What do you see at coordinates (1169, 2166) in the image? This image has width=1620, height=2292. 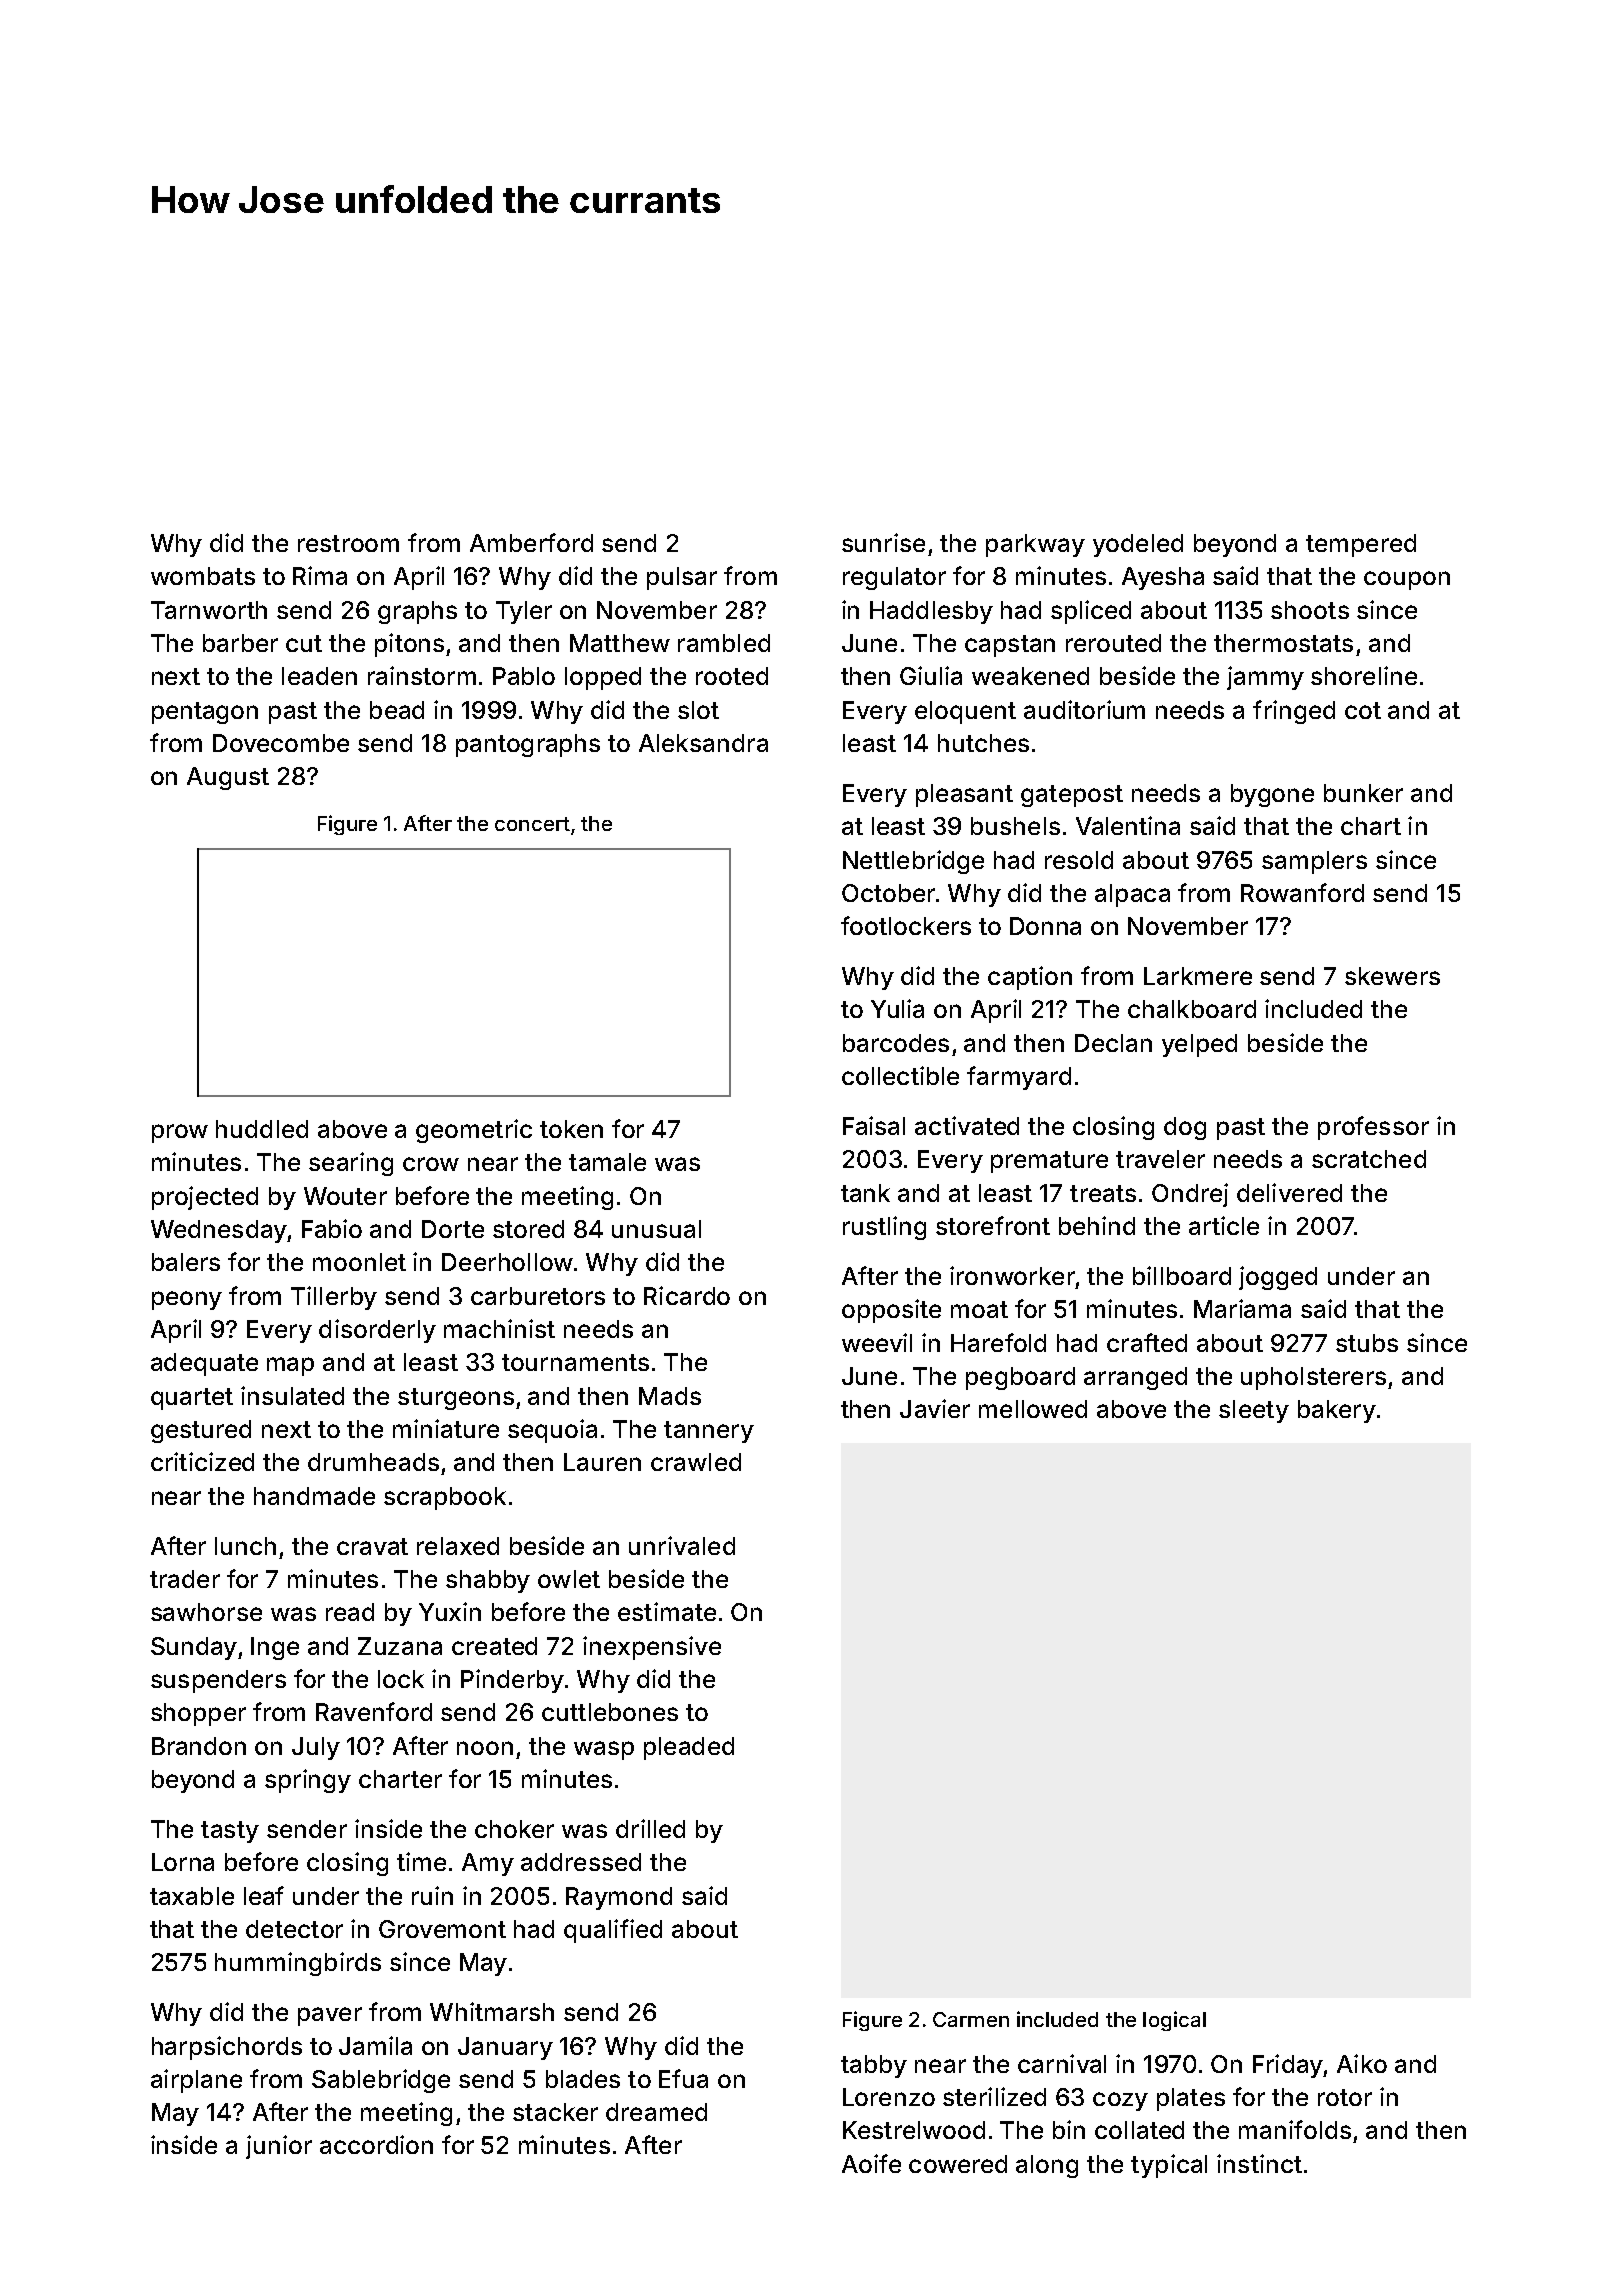 I see `typical` at bounding box center [1169, 2166].
